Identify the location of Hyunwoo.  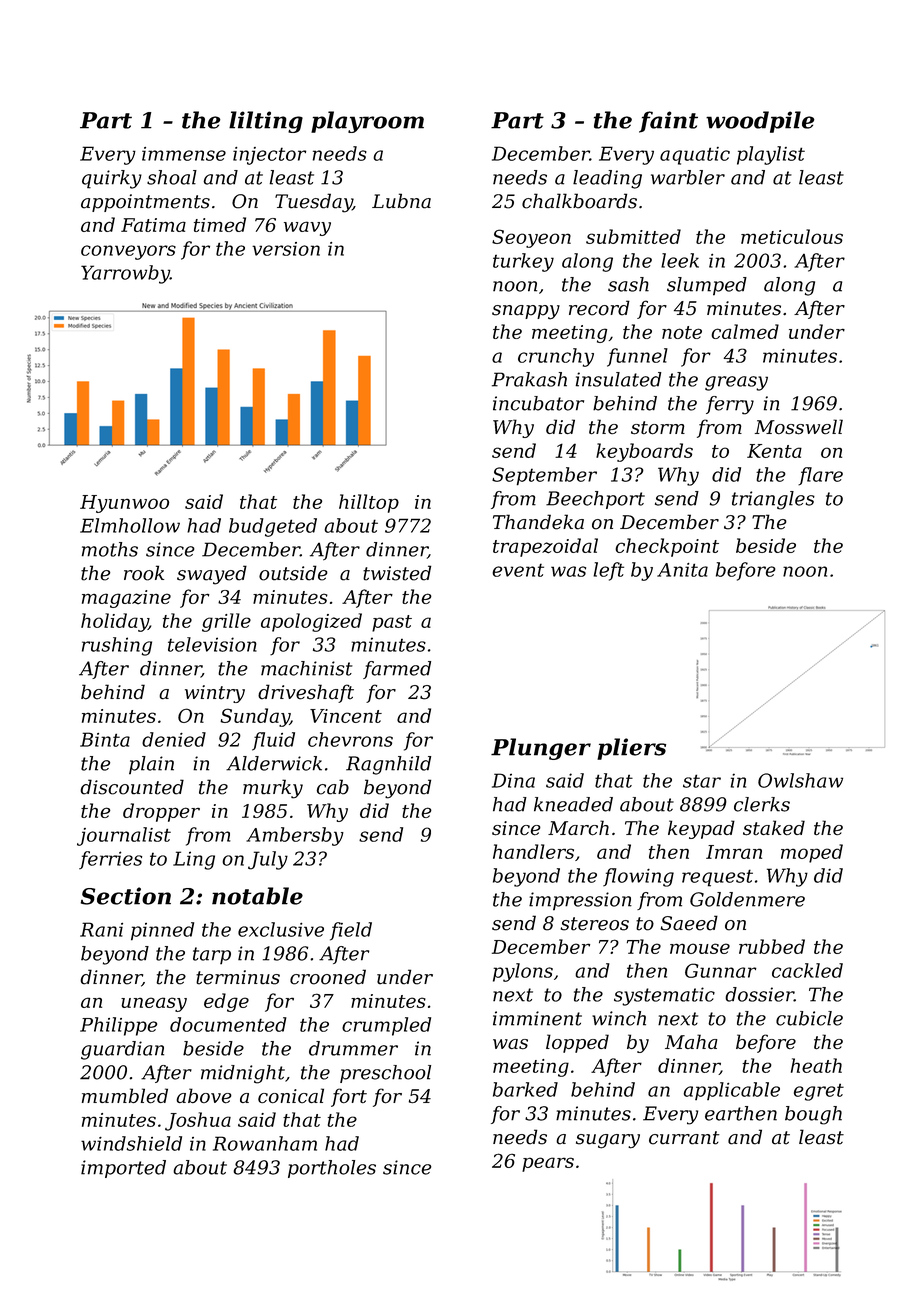
(124, 504).
